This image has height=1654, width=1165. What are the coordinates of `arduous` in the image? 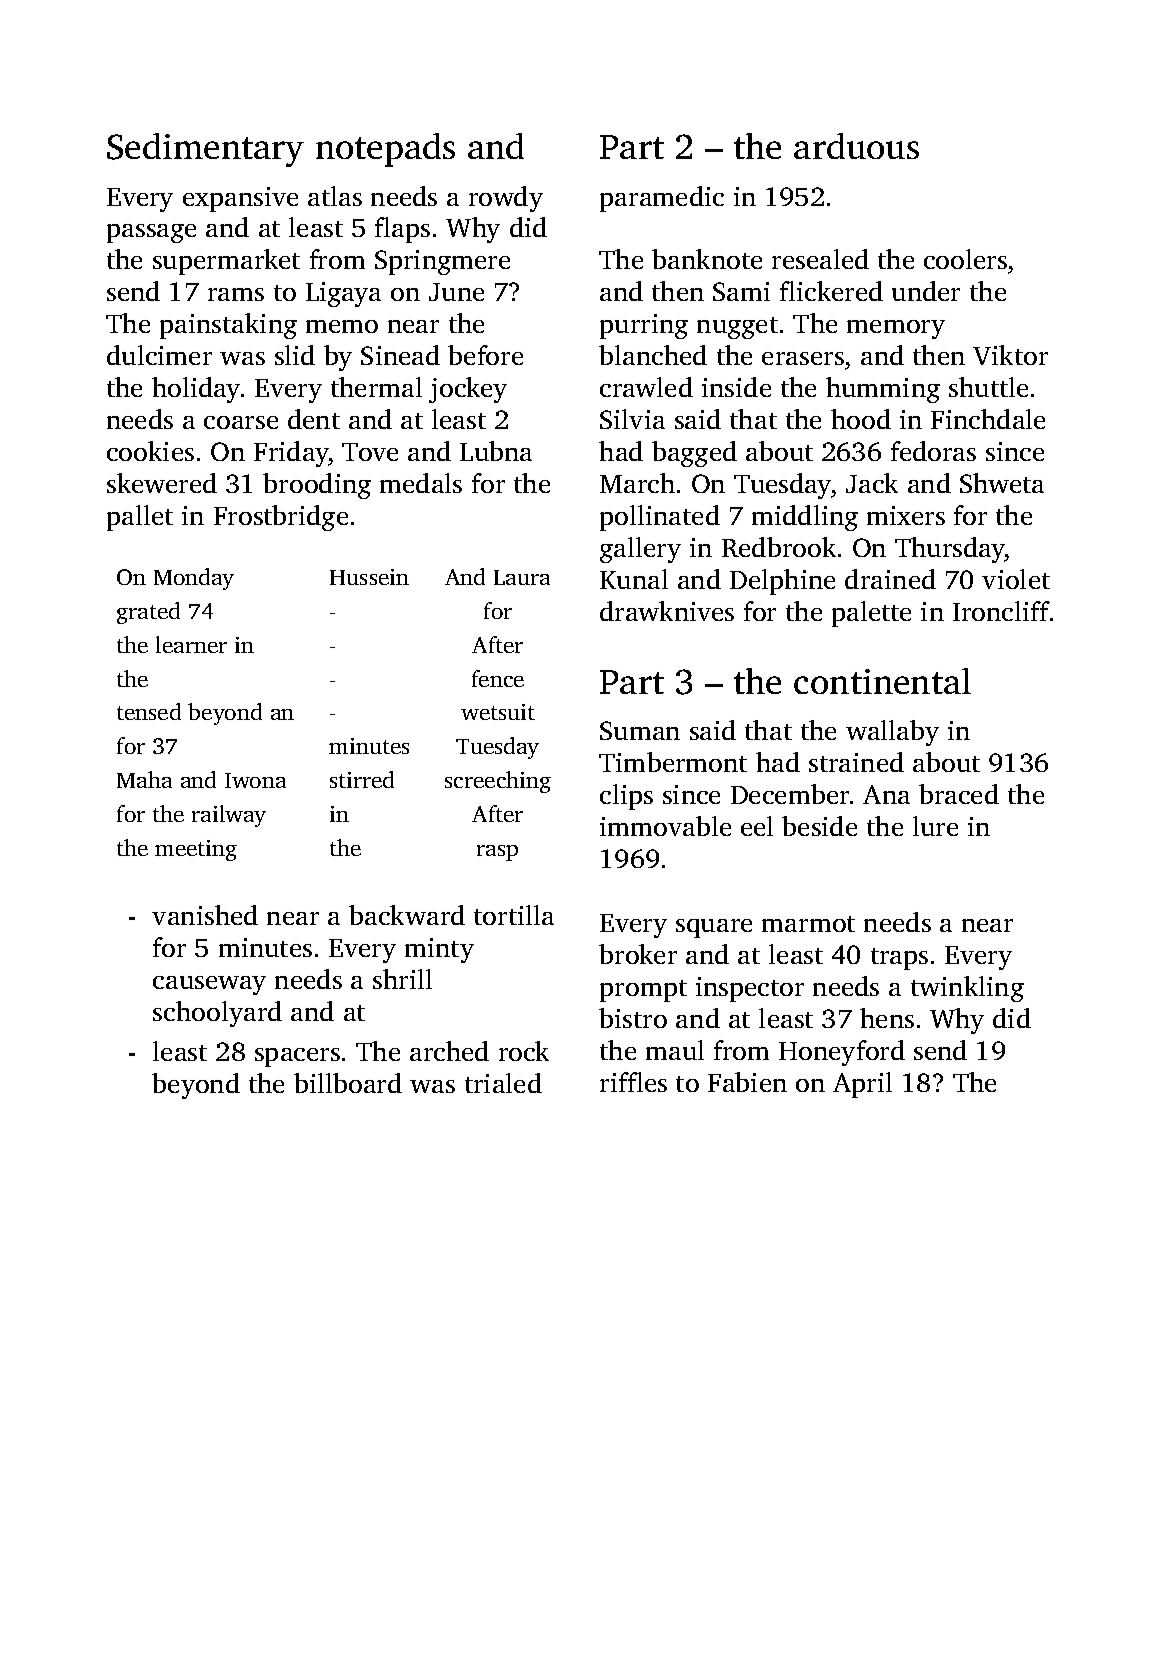 It's located at (856, 146).
